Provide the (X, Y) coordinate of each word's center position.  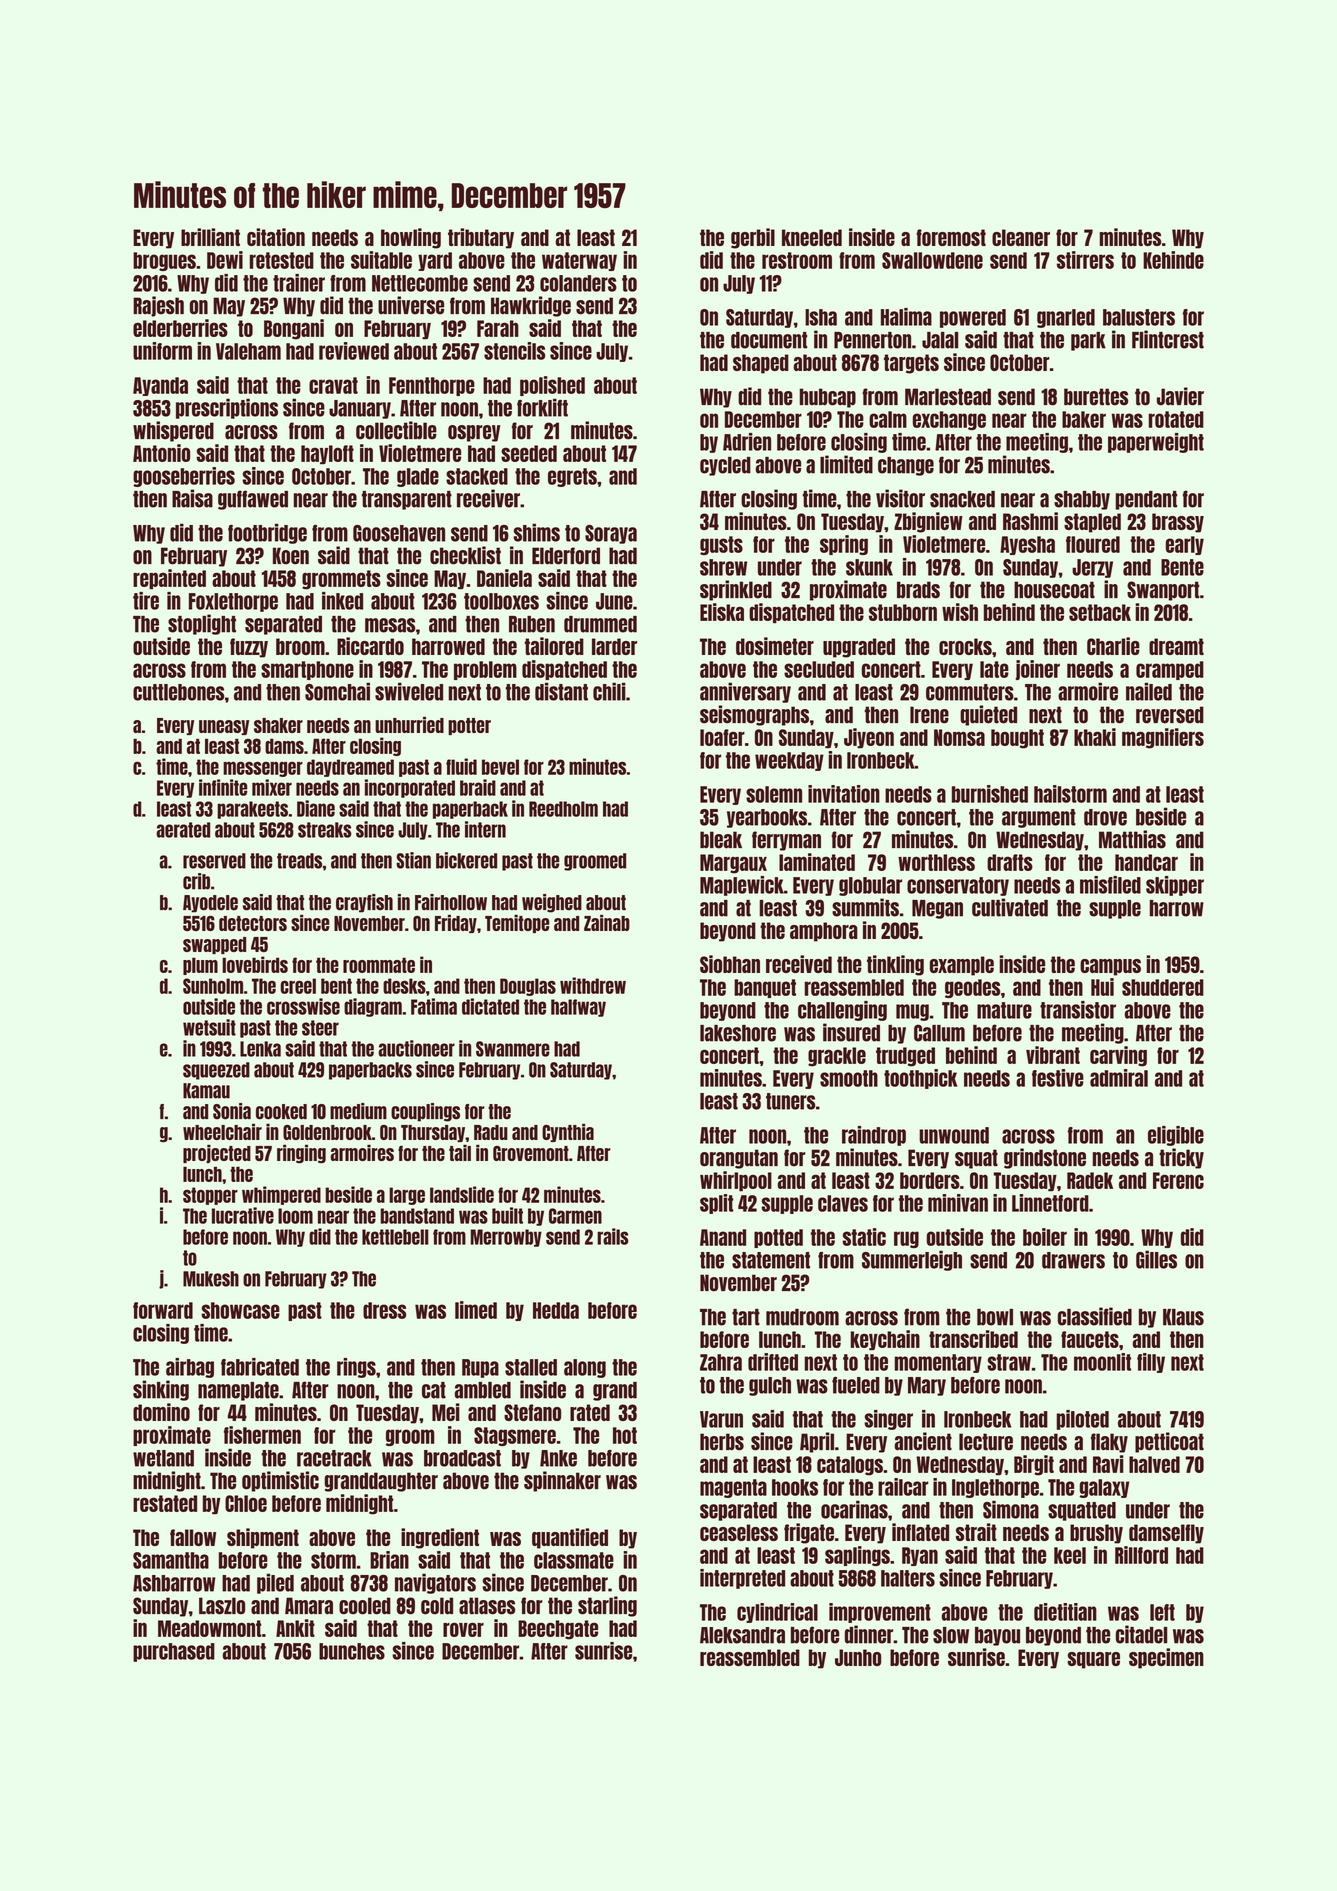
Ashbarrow (174, 1583)
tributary (481, 238)
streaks (325, 830)
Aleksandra (742, 1635)
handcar (1146, 862)
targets (911, 364)
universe (411, 305)
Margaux (733, 864)
